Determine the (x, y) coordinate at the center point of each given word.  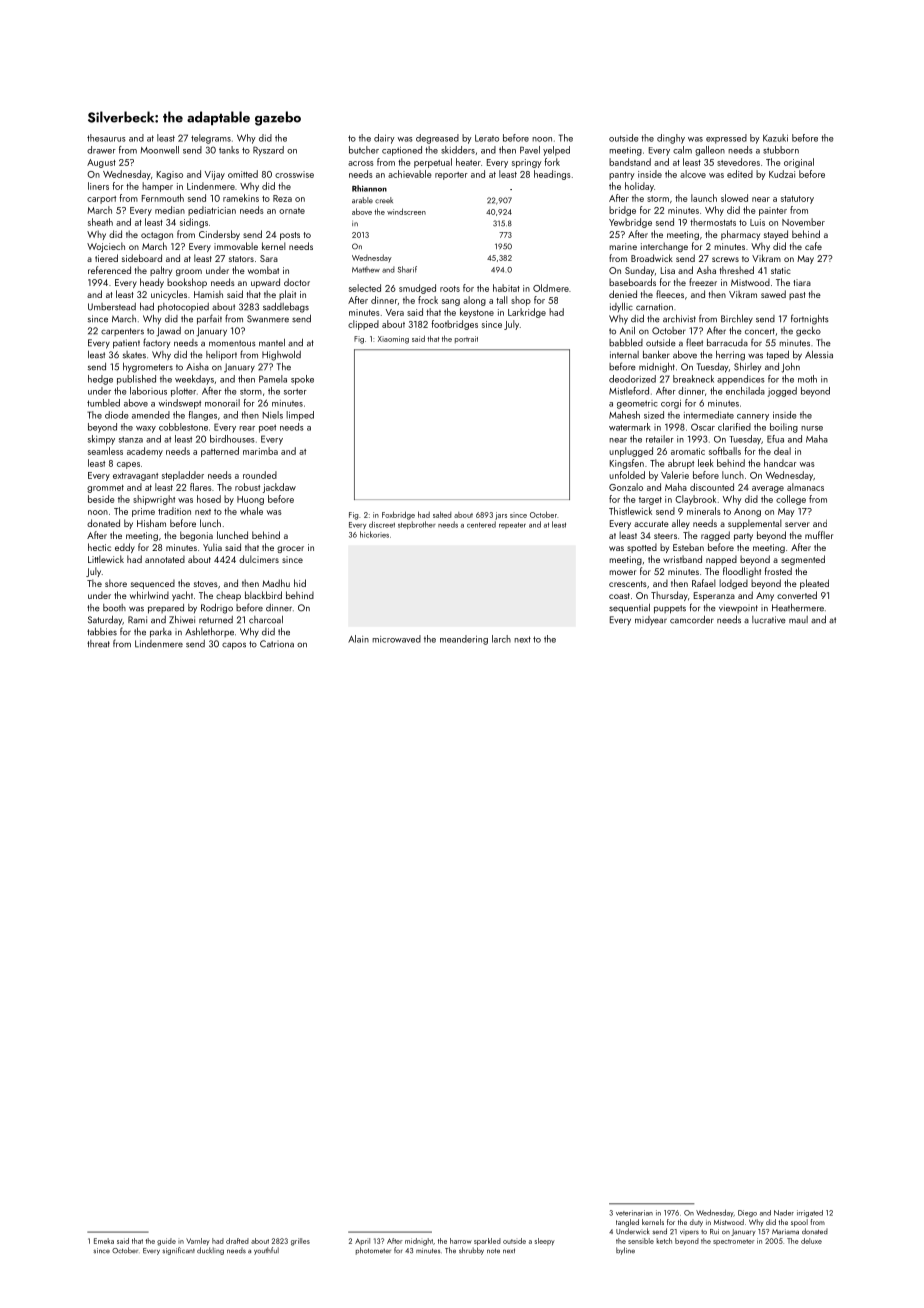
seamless (105, 451)
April (362, 1241)
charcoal (266, 620)
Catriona (277, 644)
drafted (237, 1241)
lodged (733, 584)
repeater (512, 525)
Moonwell (160, 150)
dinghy (671, 139)
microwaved (396, 639)
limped (300, 416)
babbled (626, 343)
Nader (784, 1213)
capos (234, 646)
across (361, 163)
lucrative (769, 620)
